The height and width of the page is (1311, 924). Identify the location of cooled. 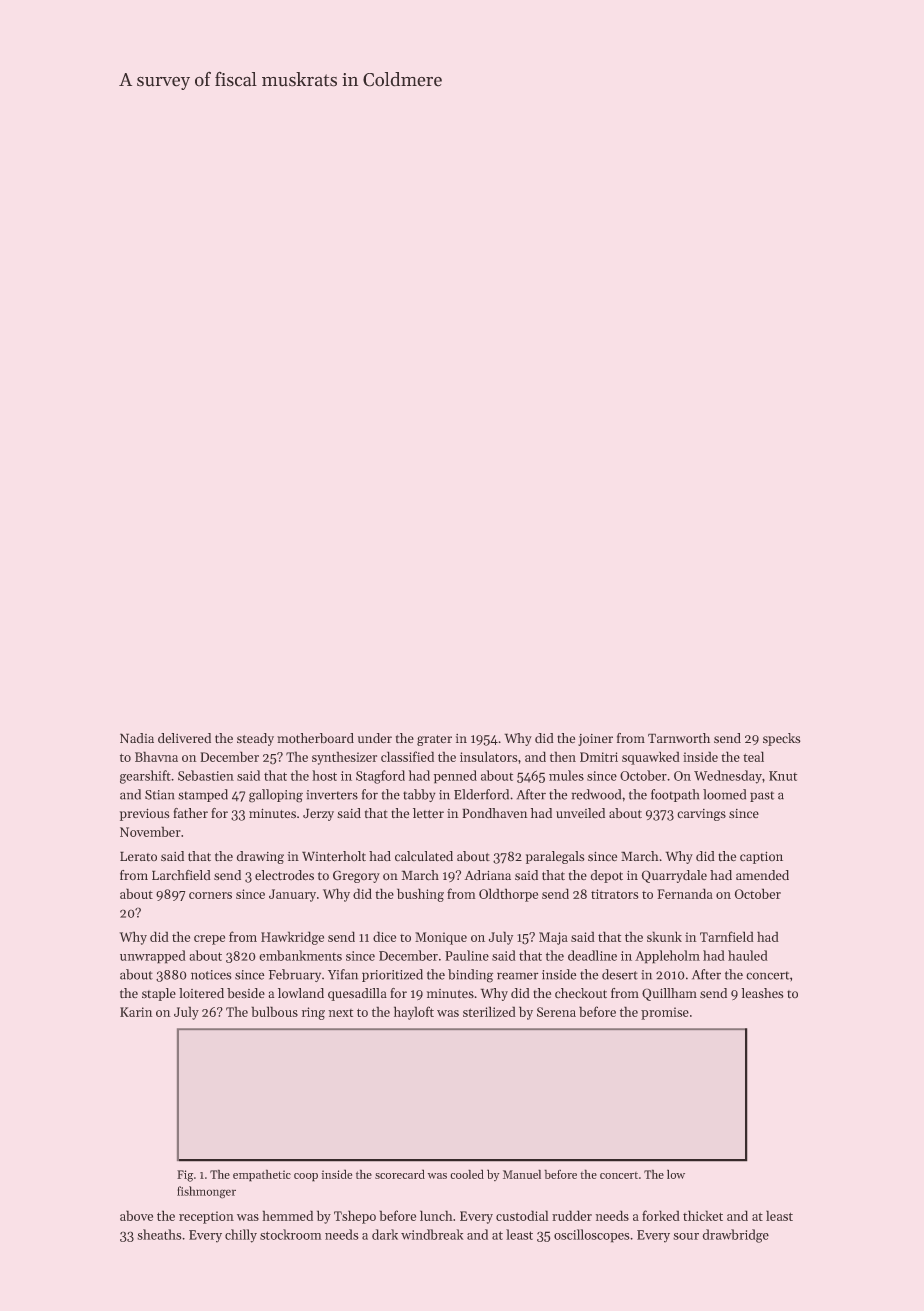
(467, 1174).
